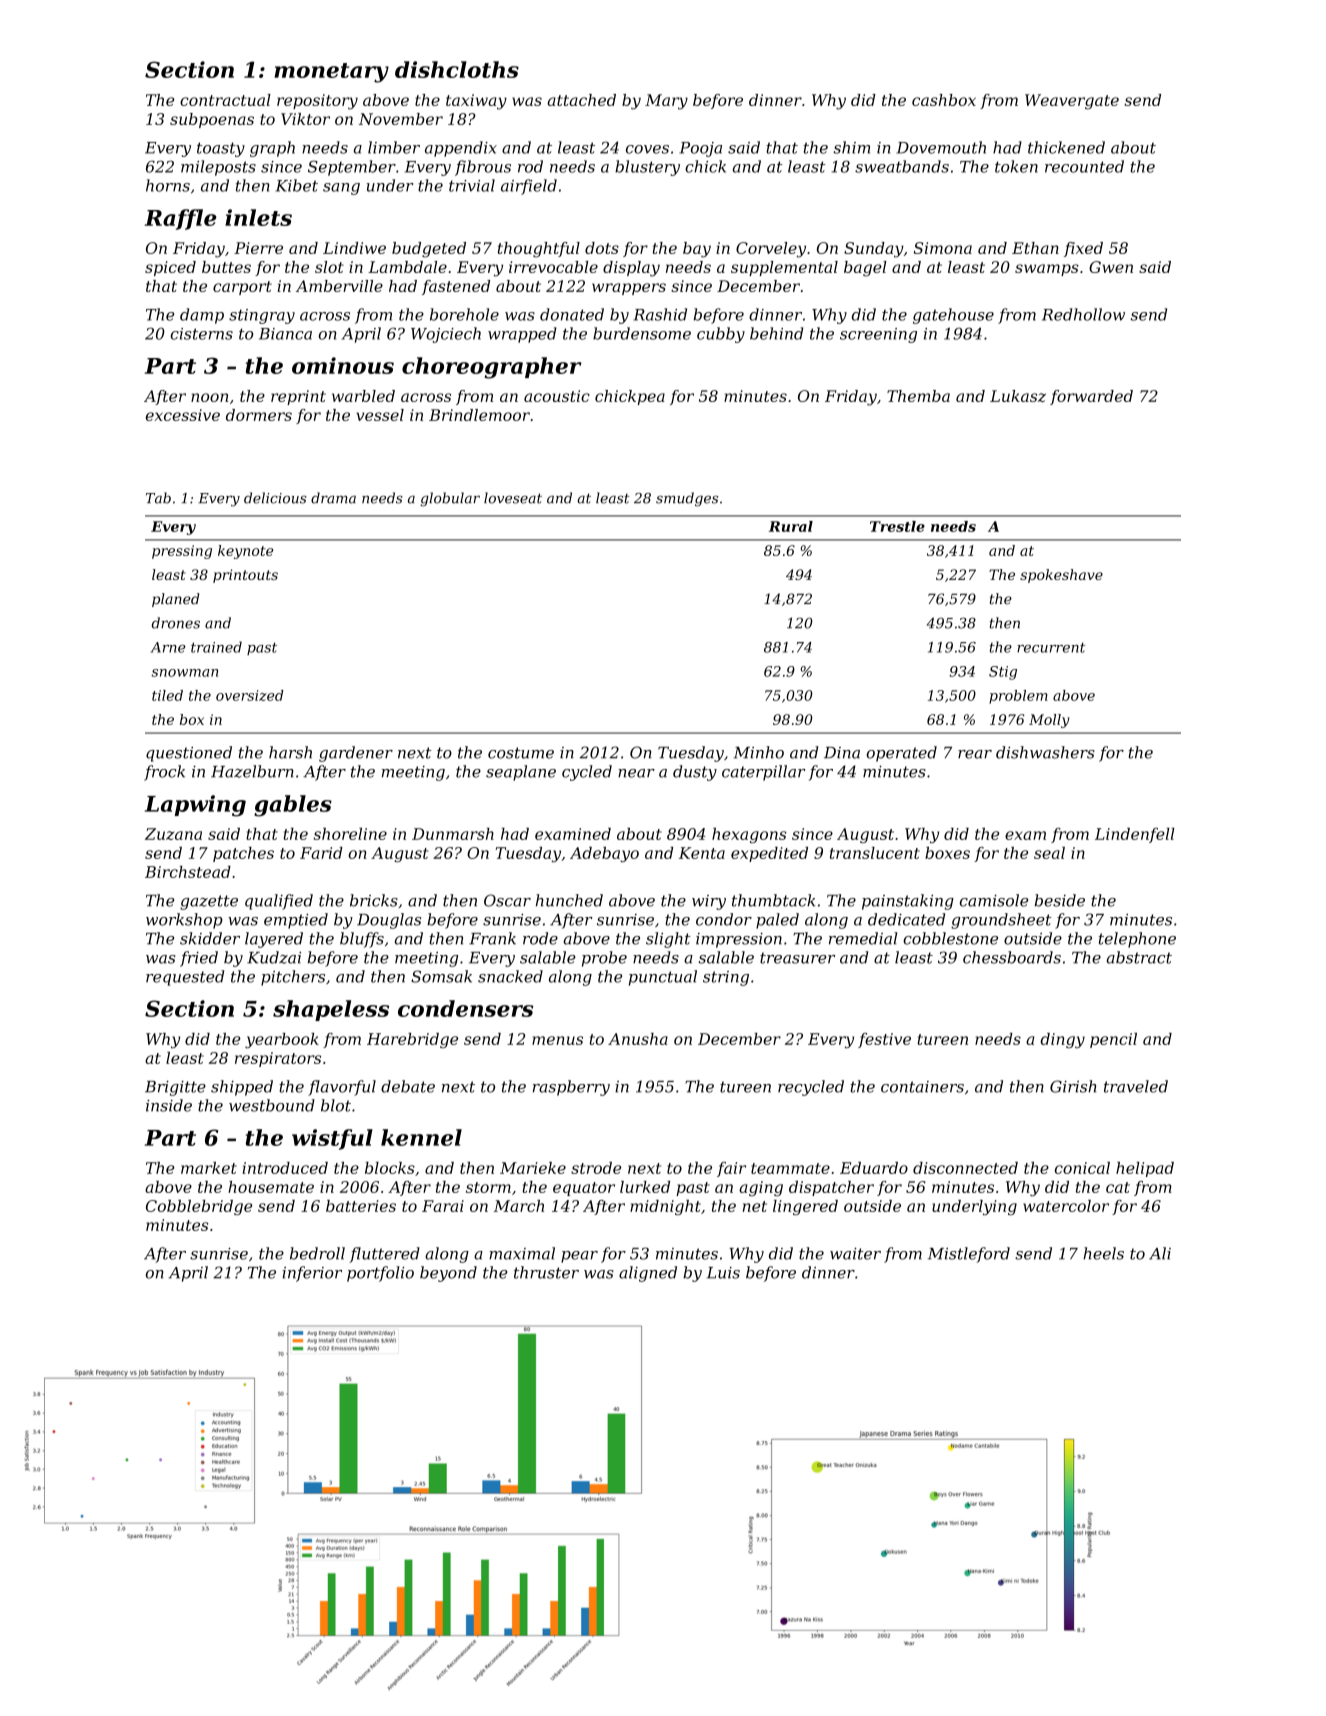 The height and width of the document is (1716, 1326). Describe the element at coordinates (897, 526) in the document. I see `Trestle` at that location.
